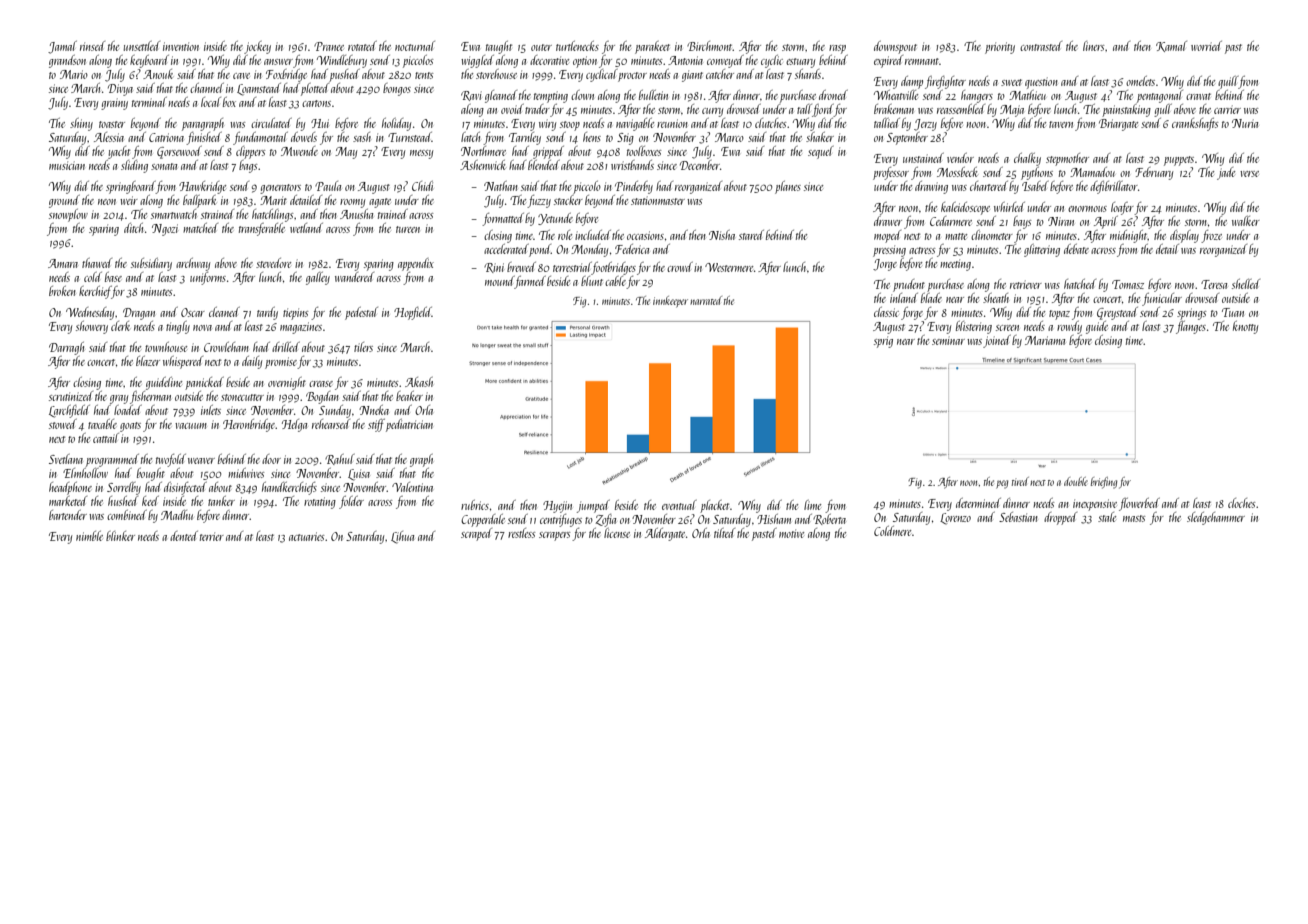  What do you see at coordinates (92, 46) in the screenshot?
I see `rinsed` at bounding box center [92, 46].
